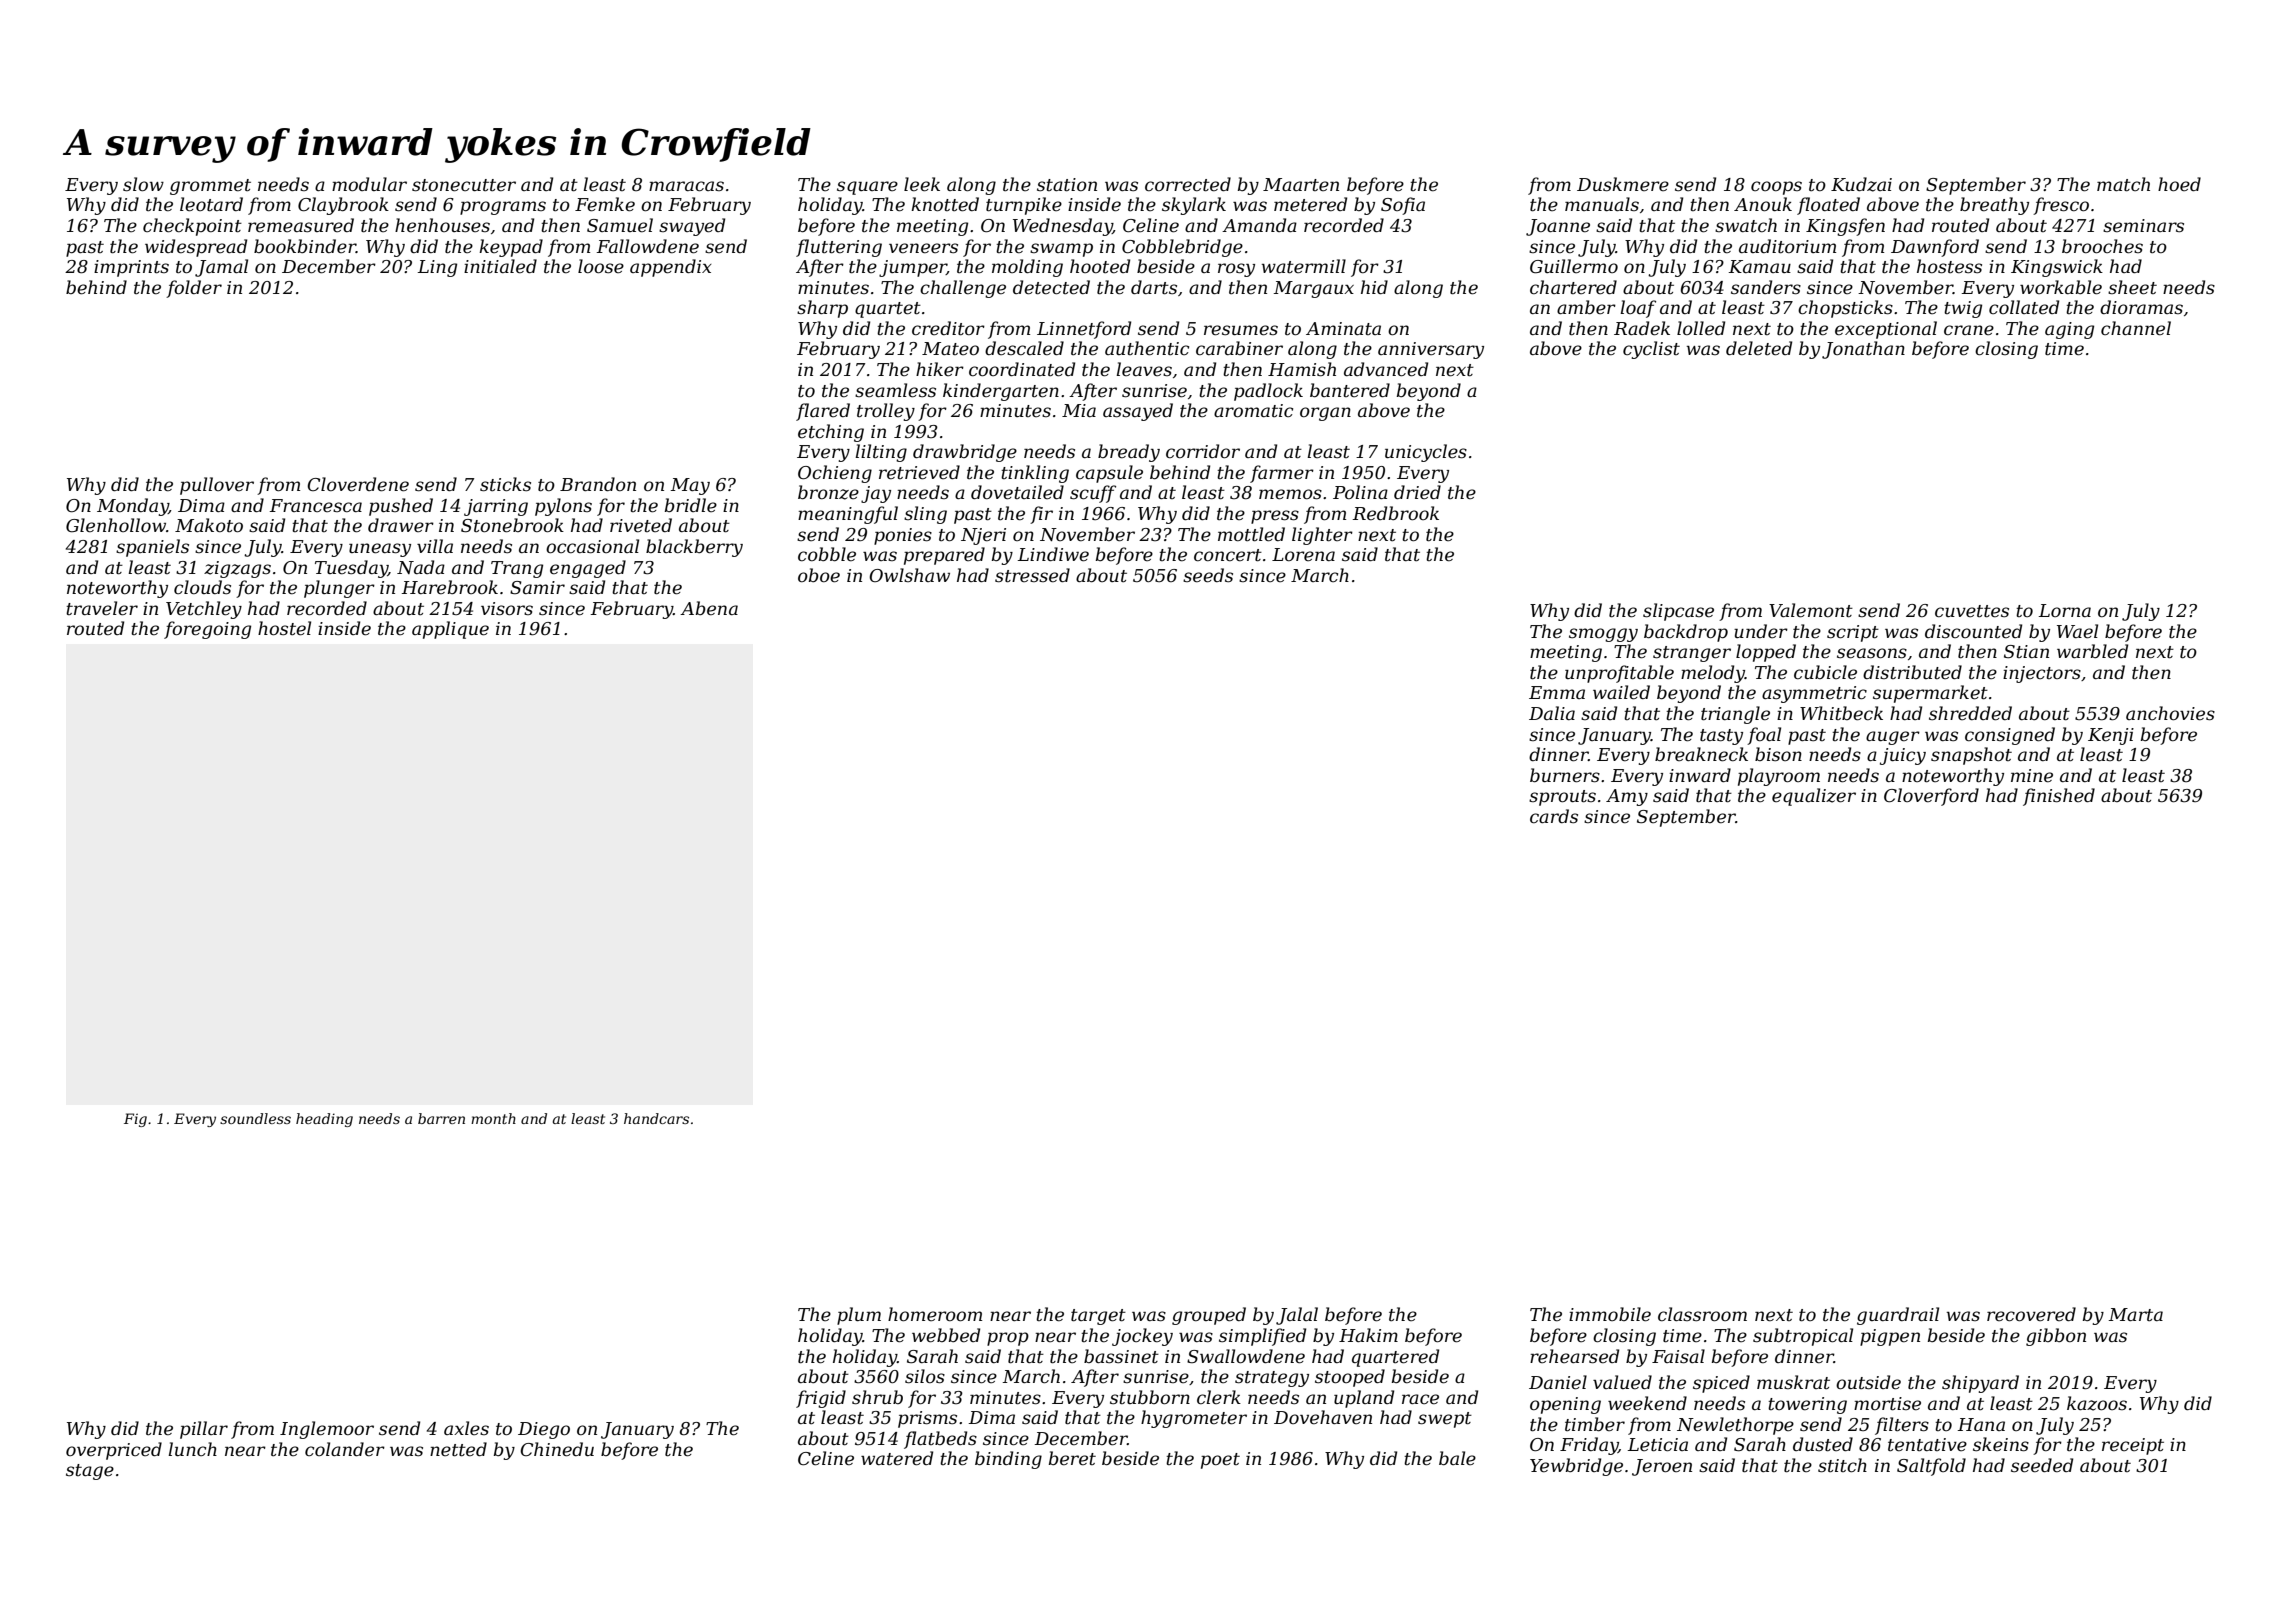  What do you see at coordinates (1246, 1356) in the page?
I see `Swallowdene` at bounding box center [1246, 1356].
